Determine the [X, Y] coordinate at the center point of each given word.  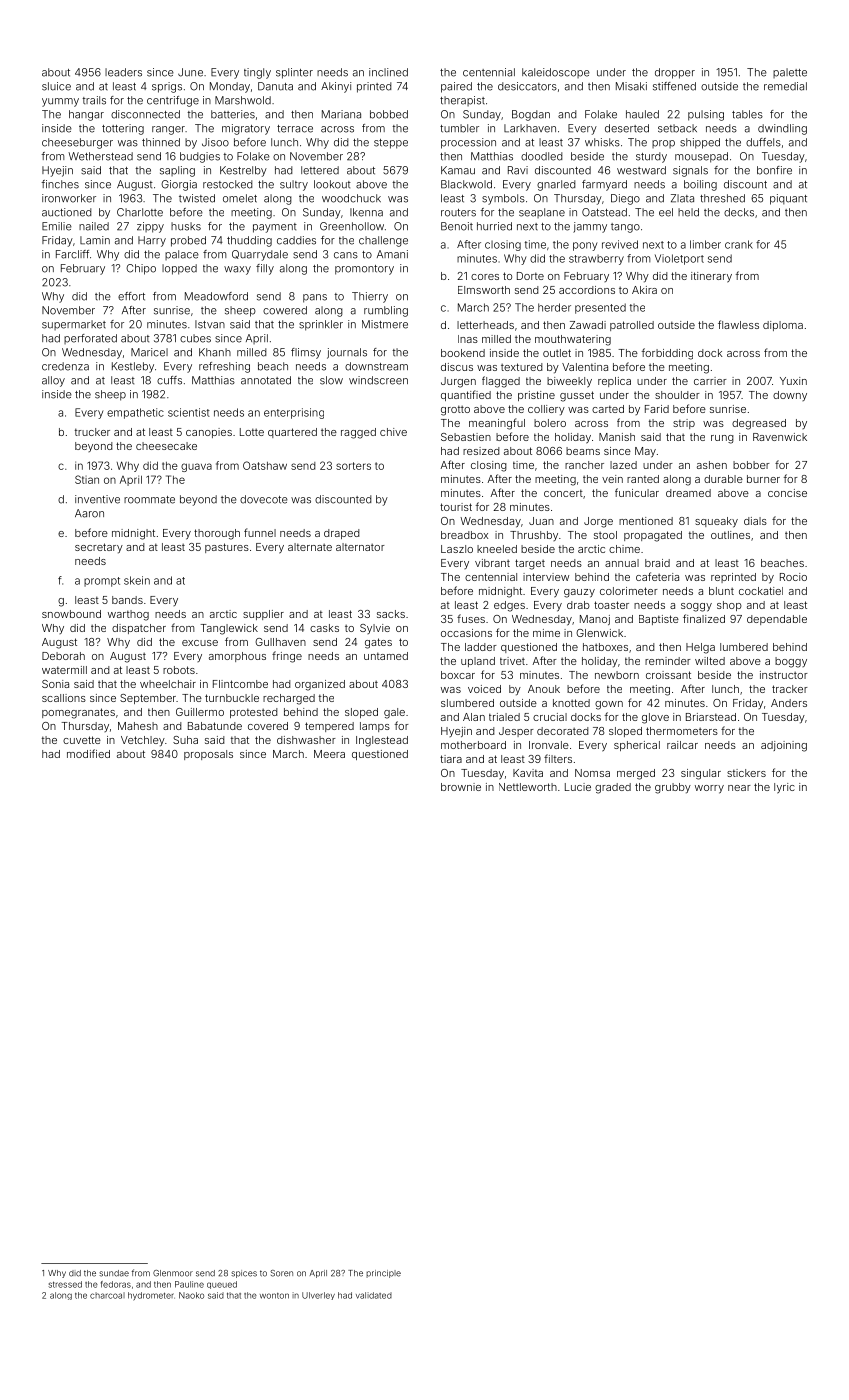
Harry [152, 241]
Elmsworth [484, 290]
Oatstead [604, 212]
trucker [92, 432]
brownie [461, 787]
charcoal [107, 1295]
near [739, 788]
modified [88, 753]
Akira [644, 290]
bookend [463, 353]
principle [383, 1274]
